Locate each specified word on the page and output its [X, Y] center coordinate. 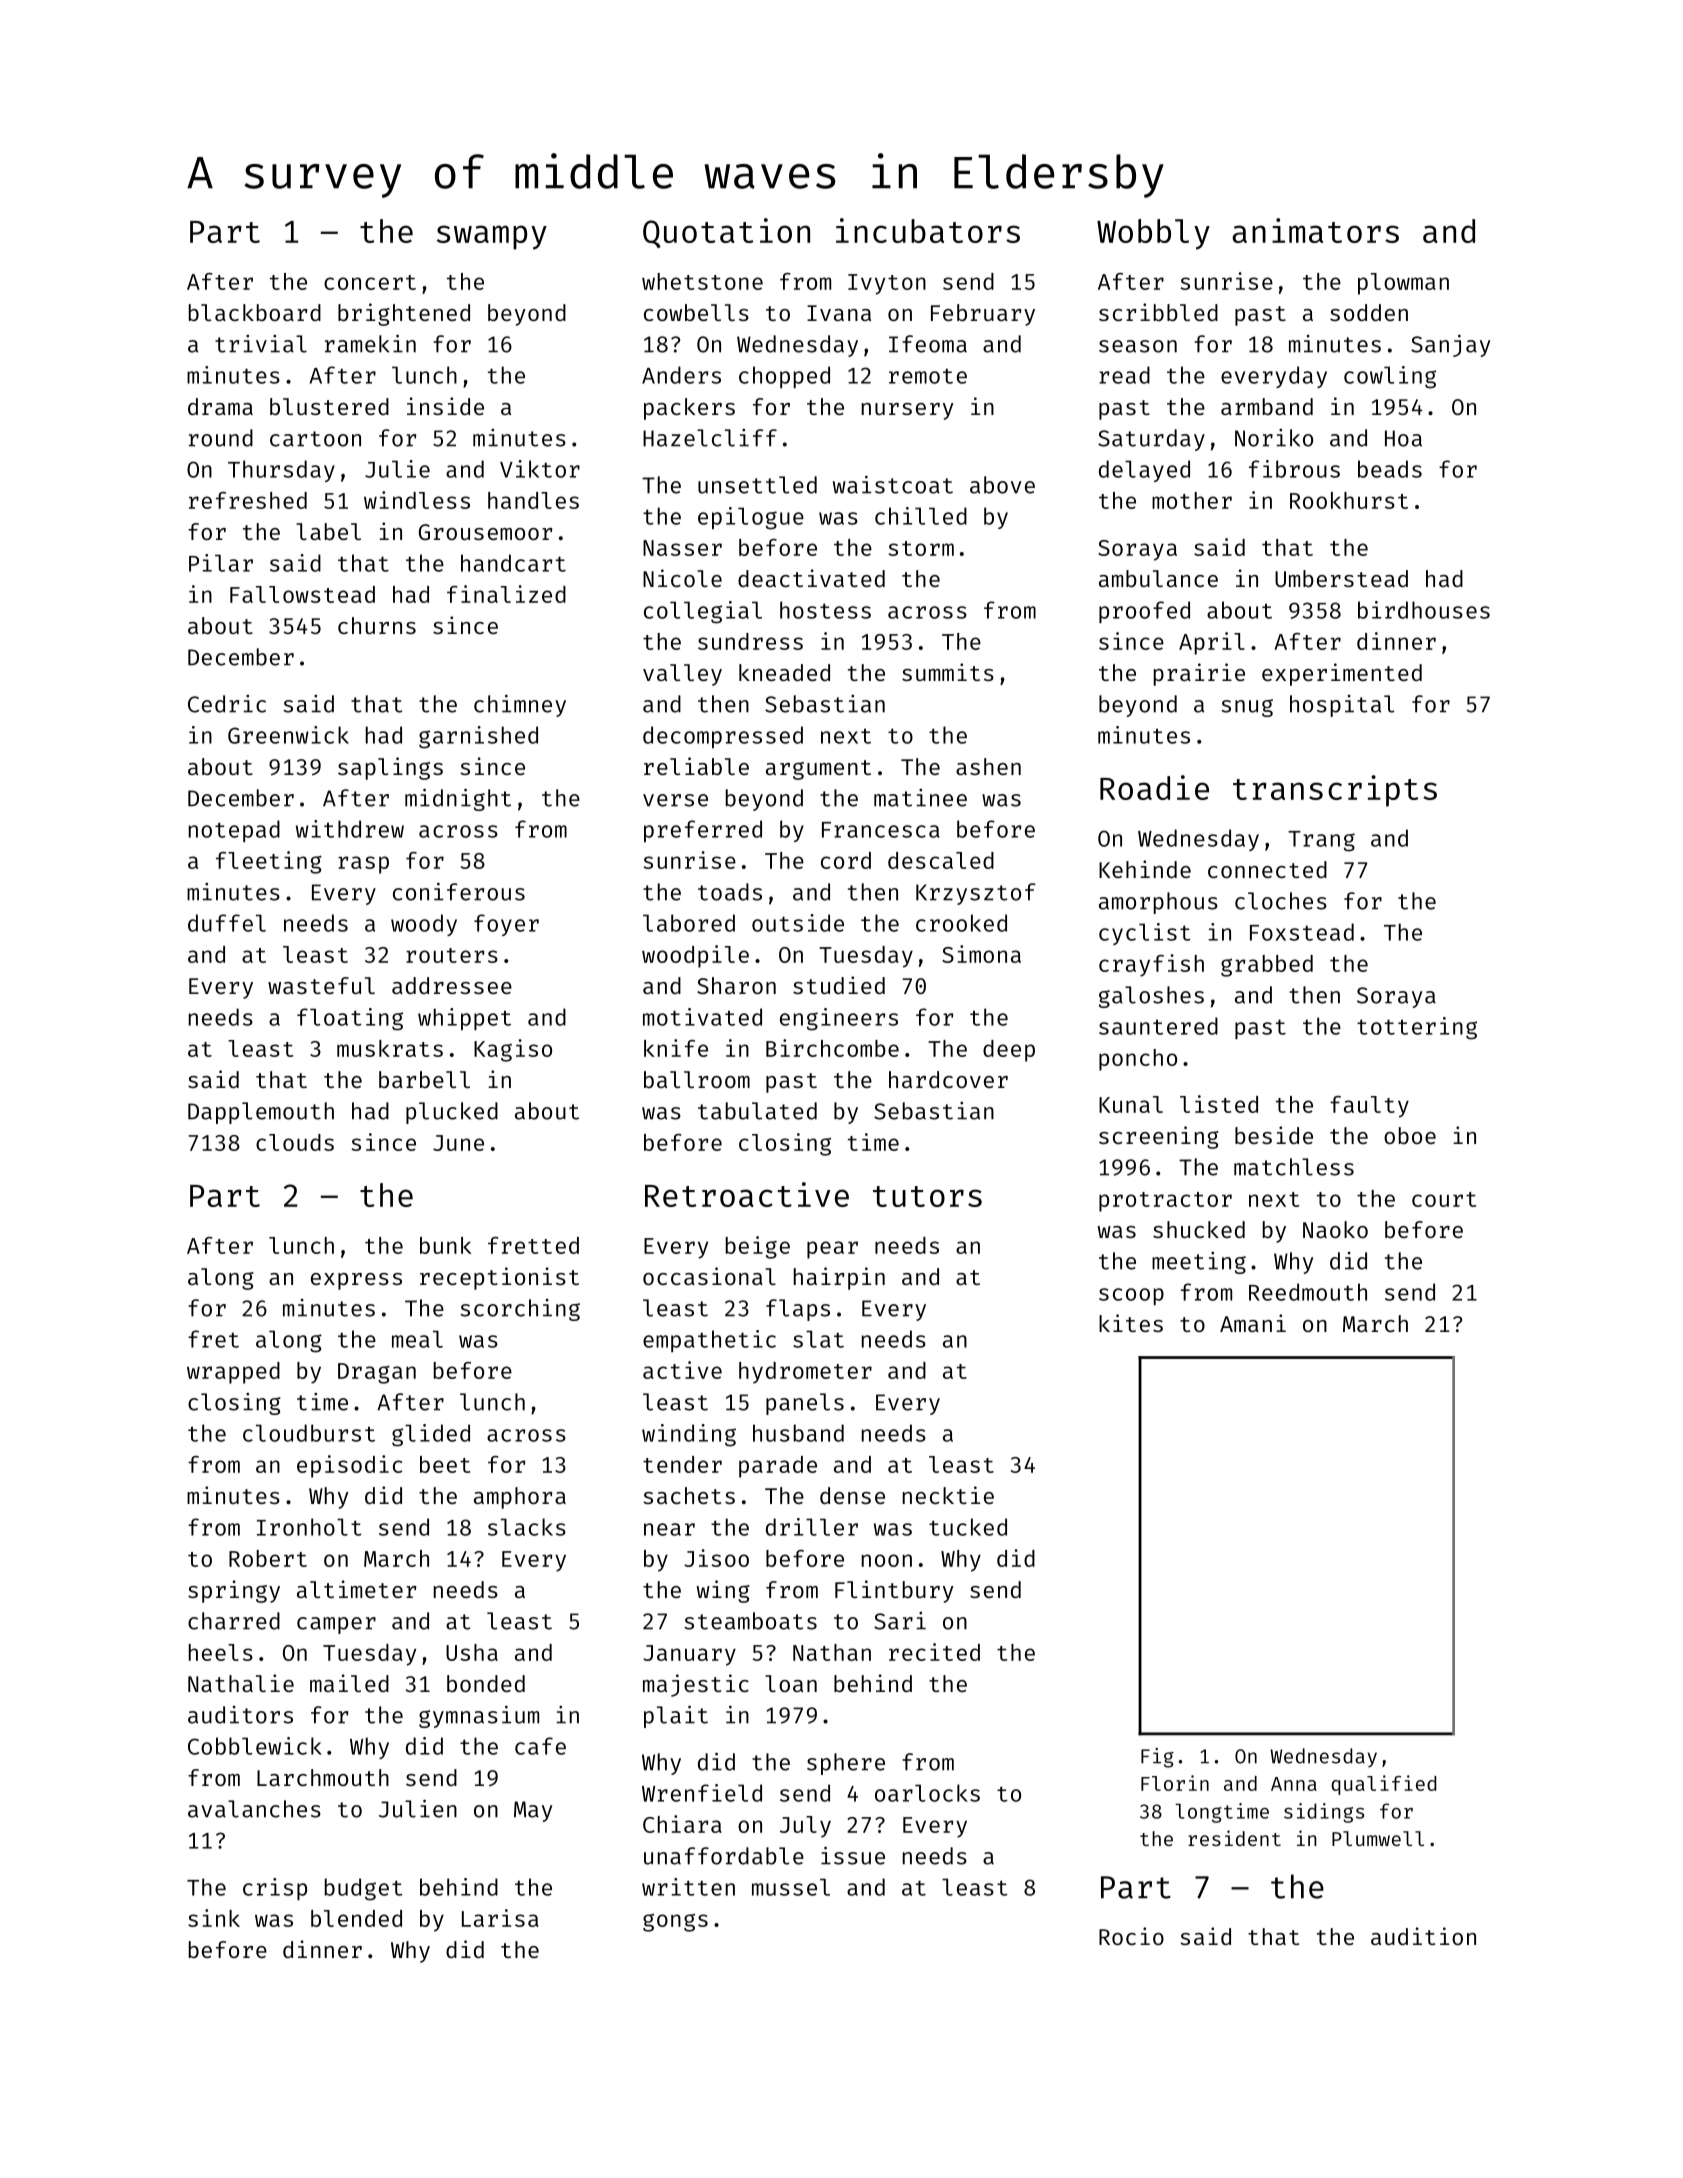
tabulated [757, 1111]
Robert [268, 1558]
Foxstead [1302, 932]
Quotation [726, 233]
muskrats [390, 1048]
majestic [696, 1685]
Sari [900, 1621]
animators [1315, 230]
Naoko [1335, 1229]
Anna [1294, 1784]
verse [675, 800]
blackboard [255, 312]
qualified [1383, 1785]
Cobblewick [255, 1746]
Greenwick [288, 735]
